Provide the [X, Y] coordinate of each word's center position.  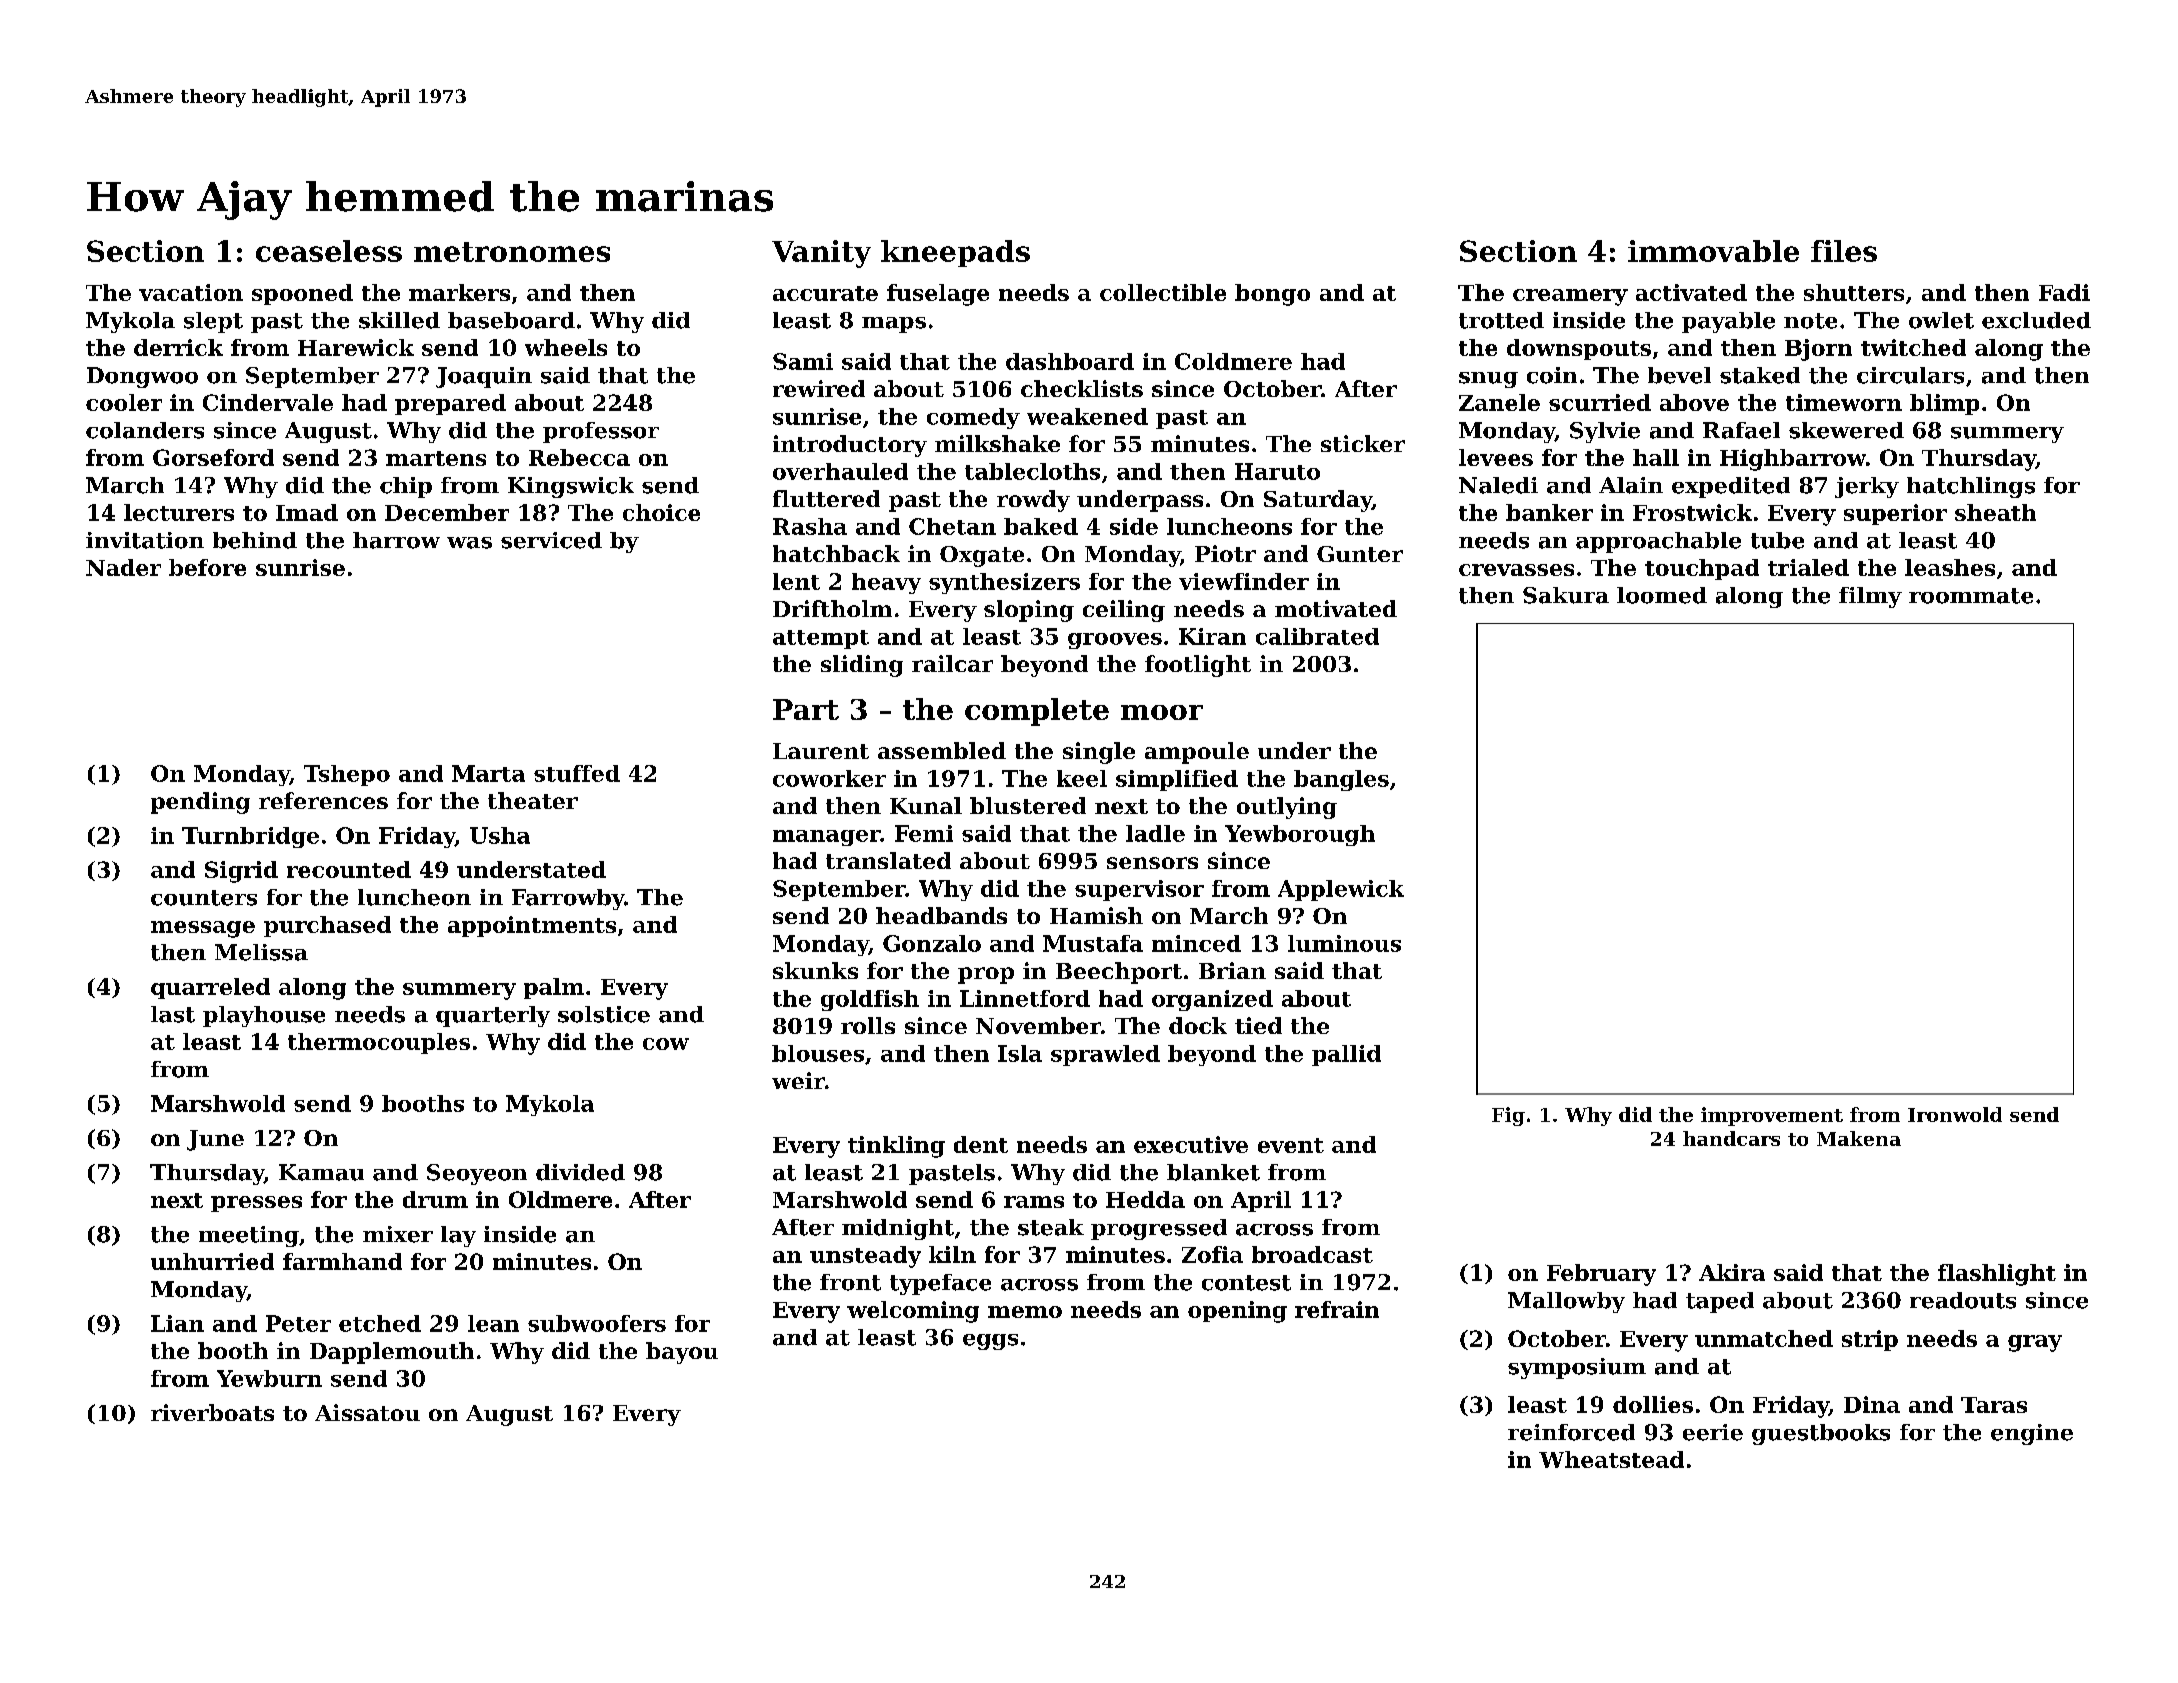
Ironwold [1955, 1114]
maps [894, 325]
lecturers [179, 512]
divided [580, 1172]
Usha [500, 835]
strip [1870, 1340]
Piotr [1225, 553]
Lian [177, 1323]
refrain [1337, 1309]
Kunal [926, 805]
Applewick [1341, 890]
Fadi [2064, 292]
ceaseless [329, 251]
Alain [1631, 485]
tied [1258, 1025]
